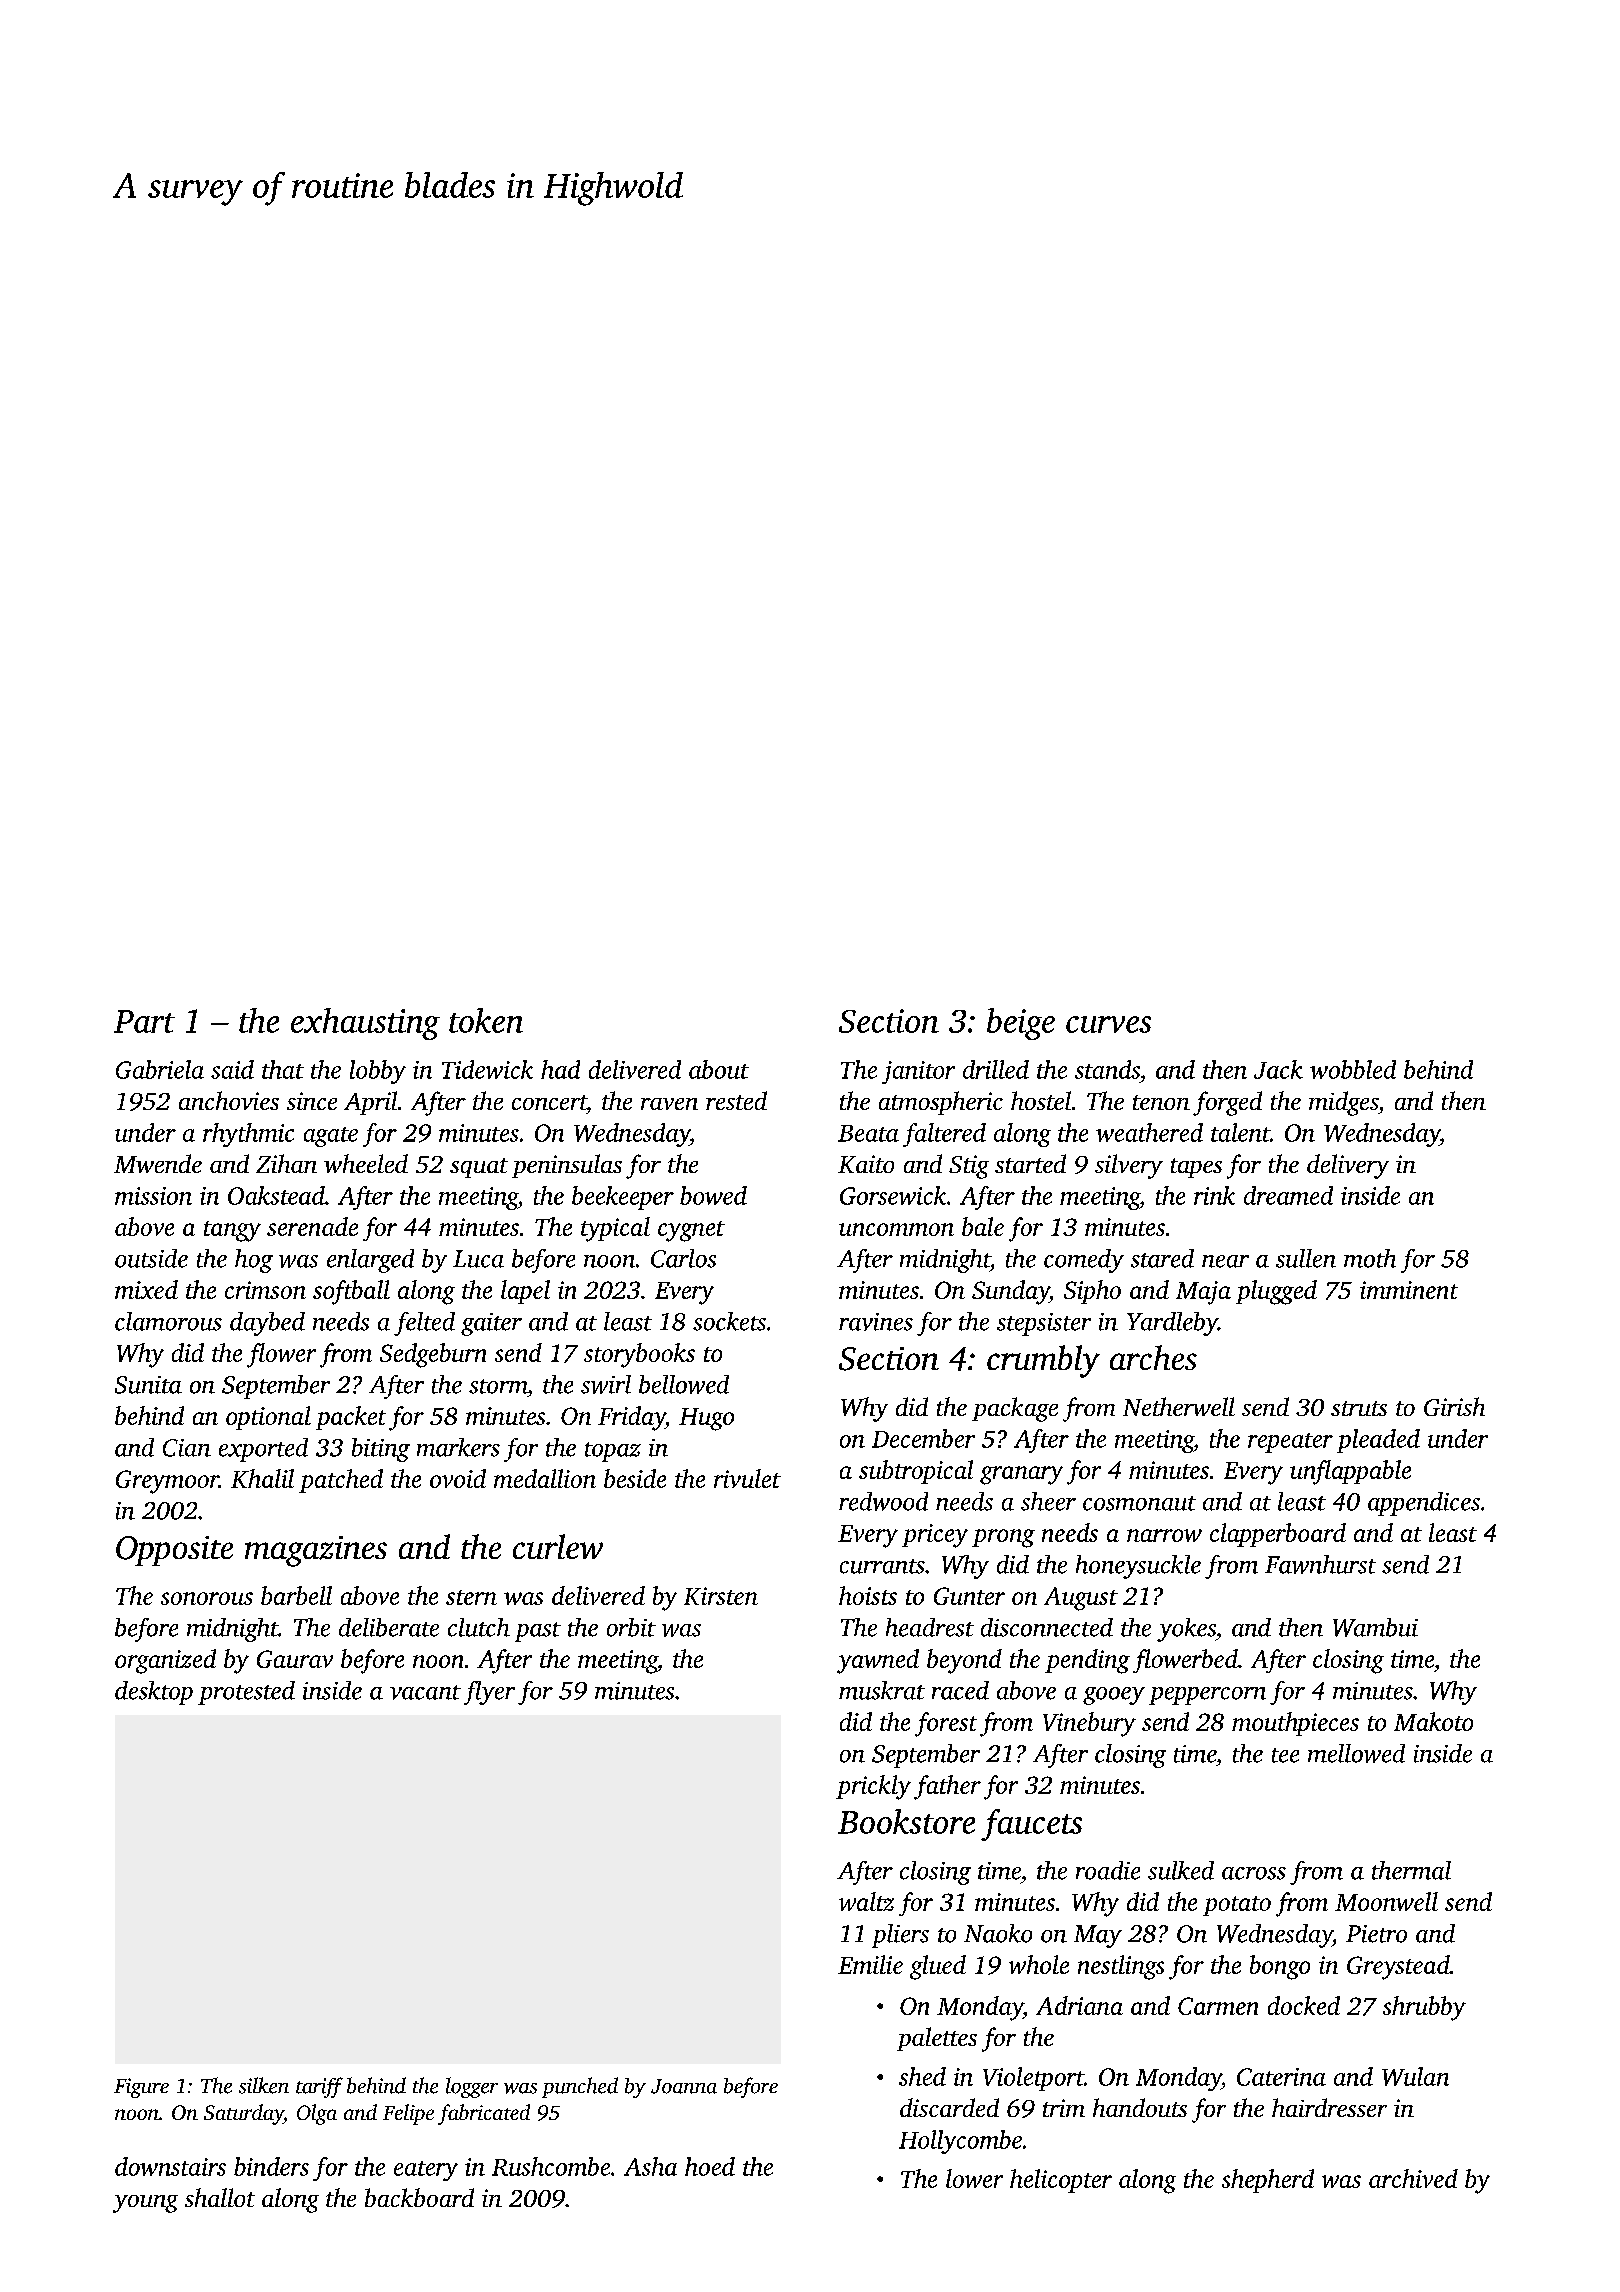 The height and width of the document is (2292, 1620). What do you see at coordinates (1108, 1024) in the document?
I see `curves` at bounding box center [1108, 1024].
